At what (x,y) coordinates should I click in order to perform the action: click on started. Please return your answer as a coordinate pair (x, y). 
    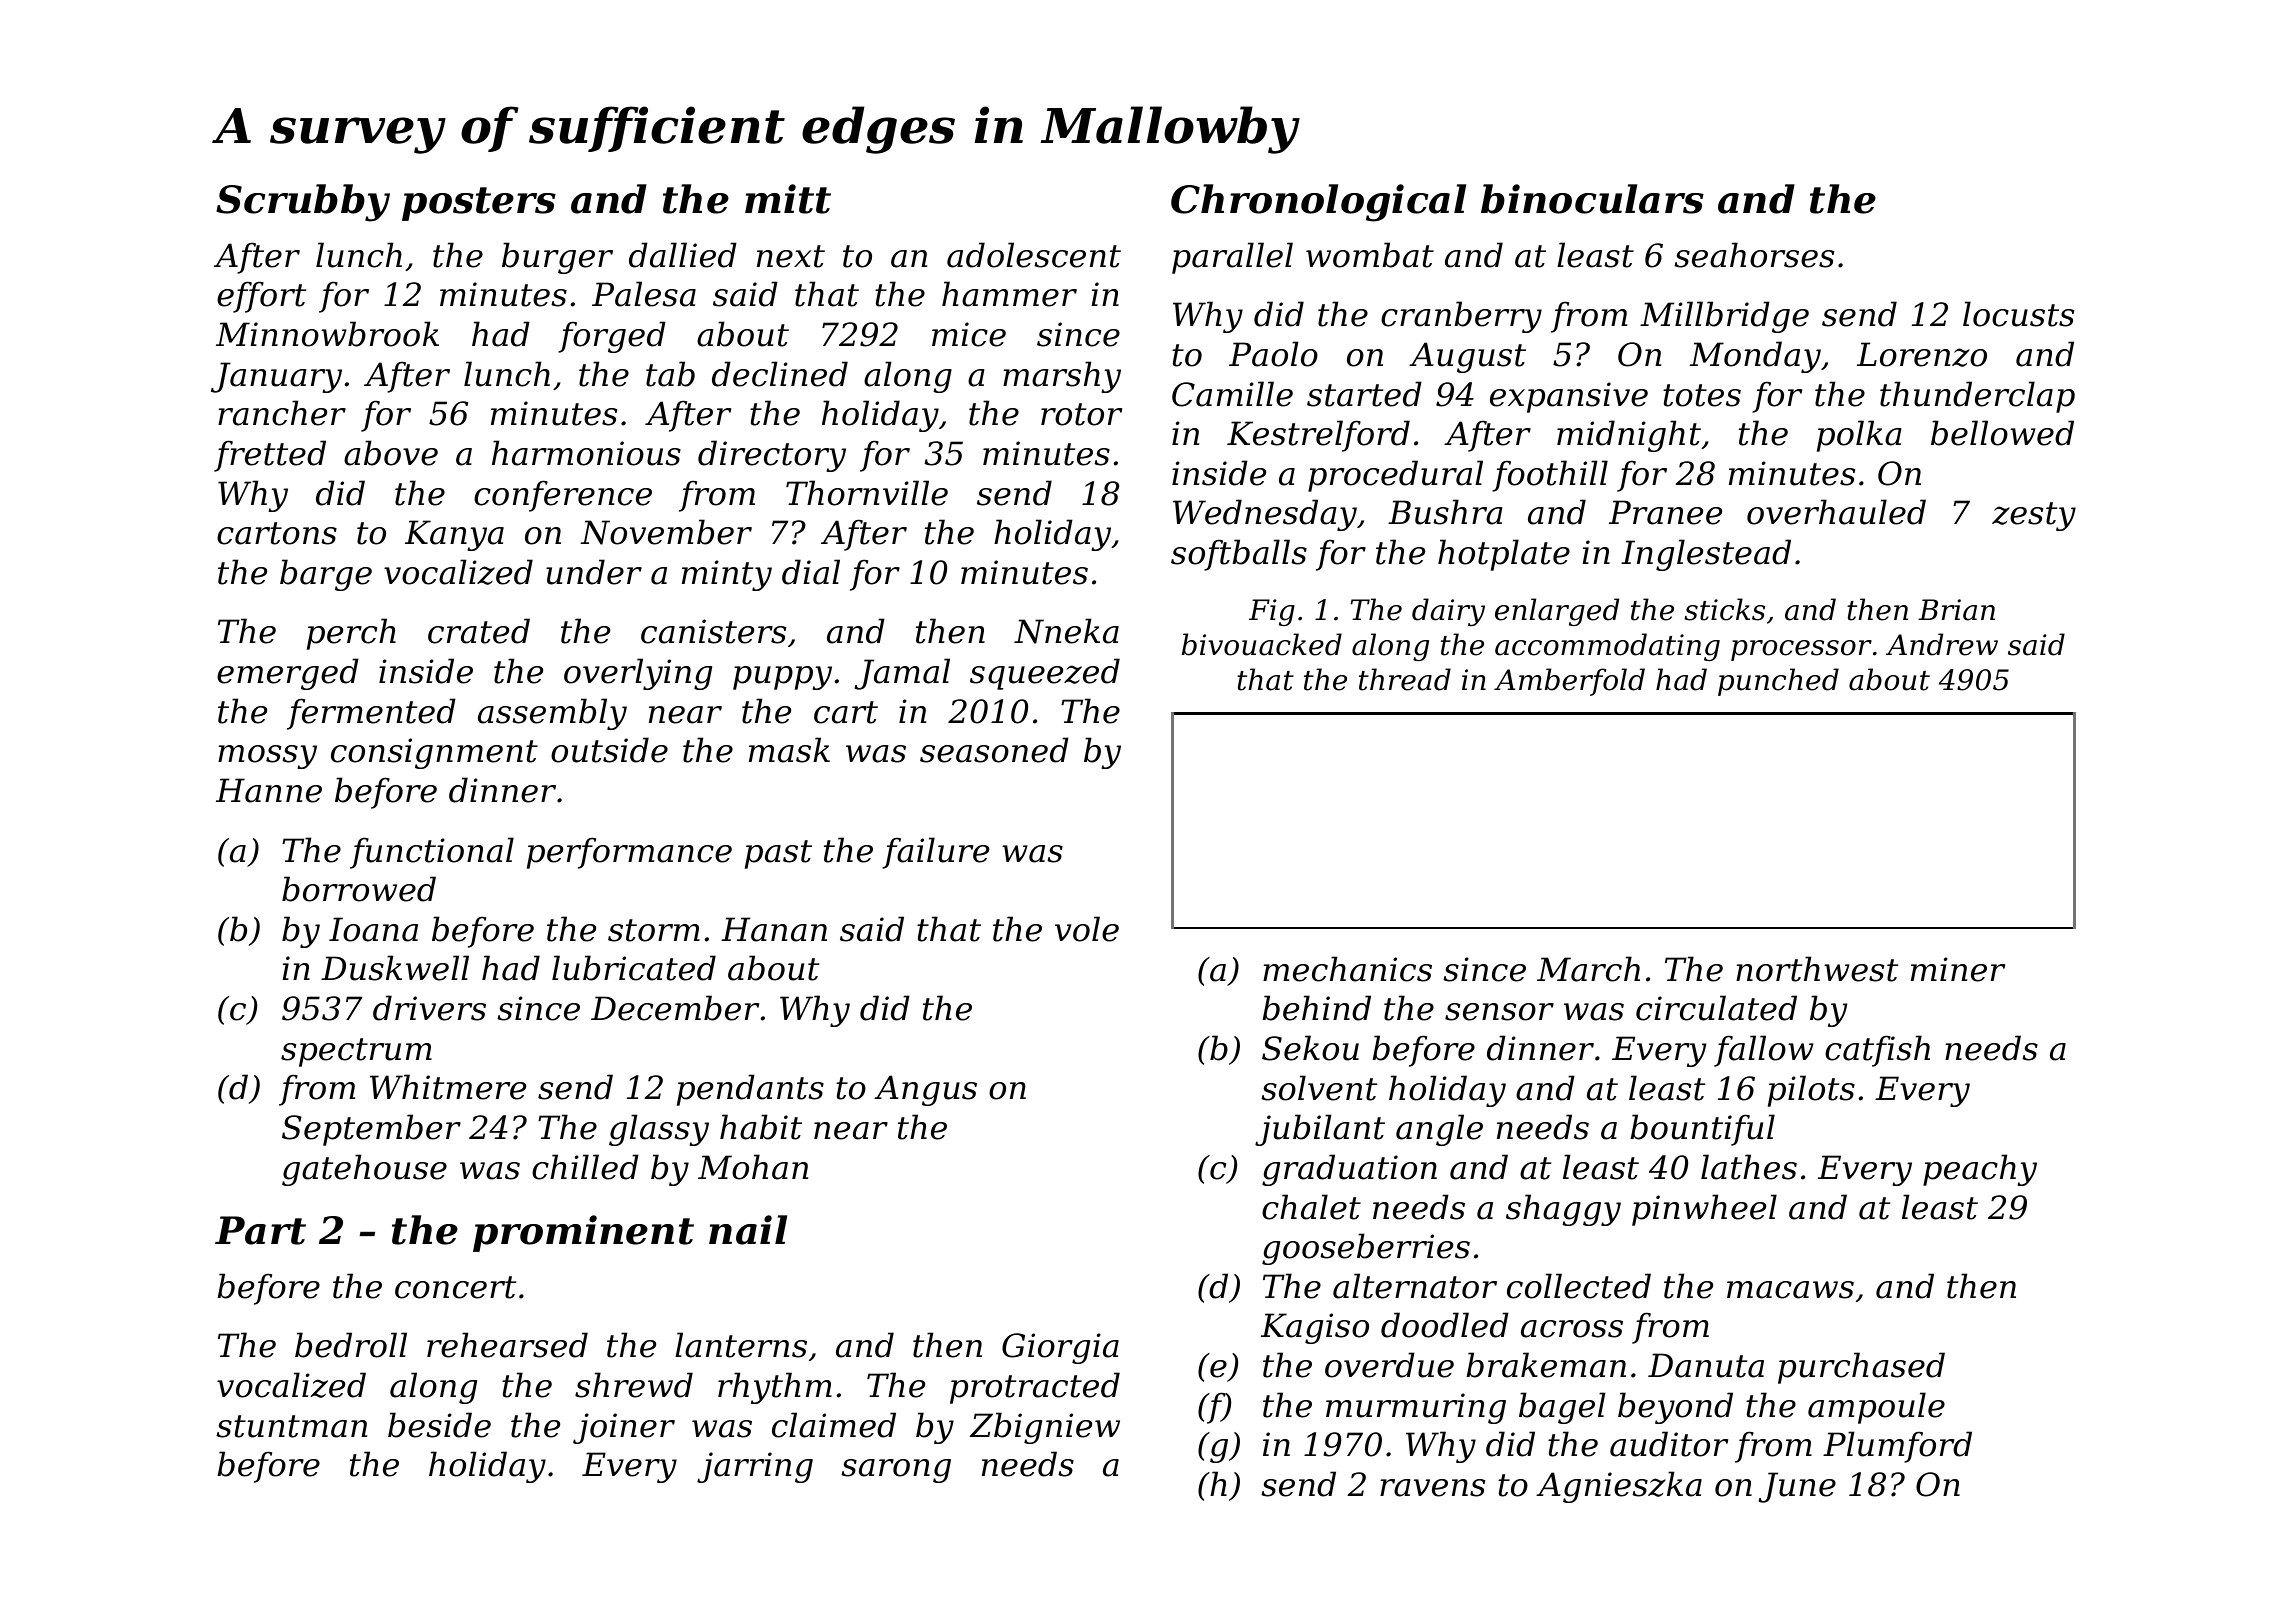
    Looking at the image, I should click on (1364, 394).
